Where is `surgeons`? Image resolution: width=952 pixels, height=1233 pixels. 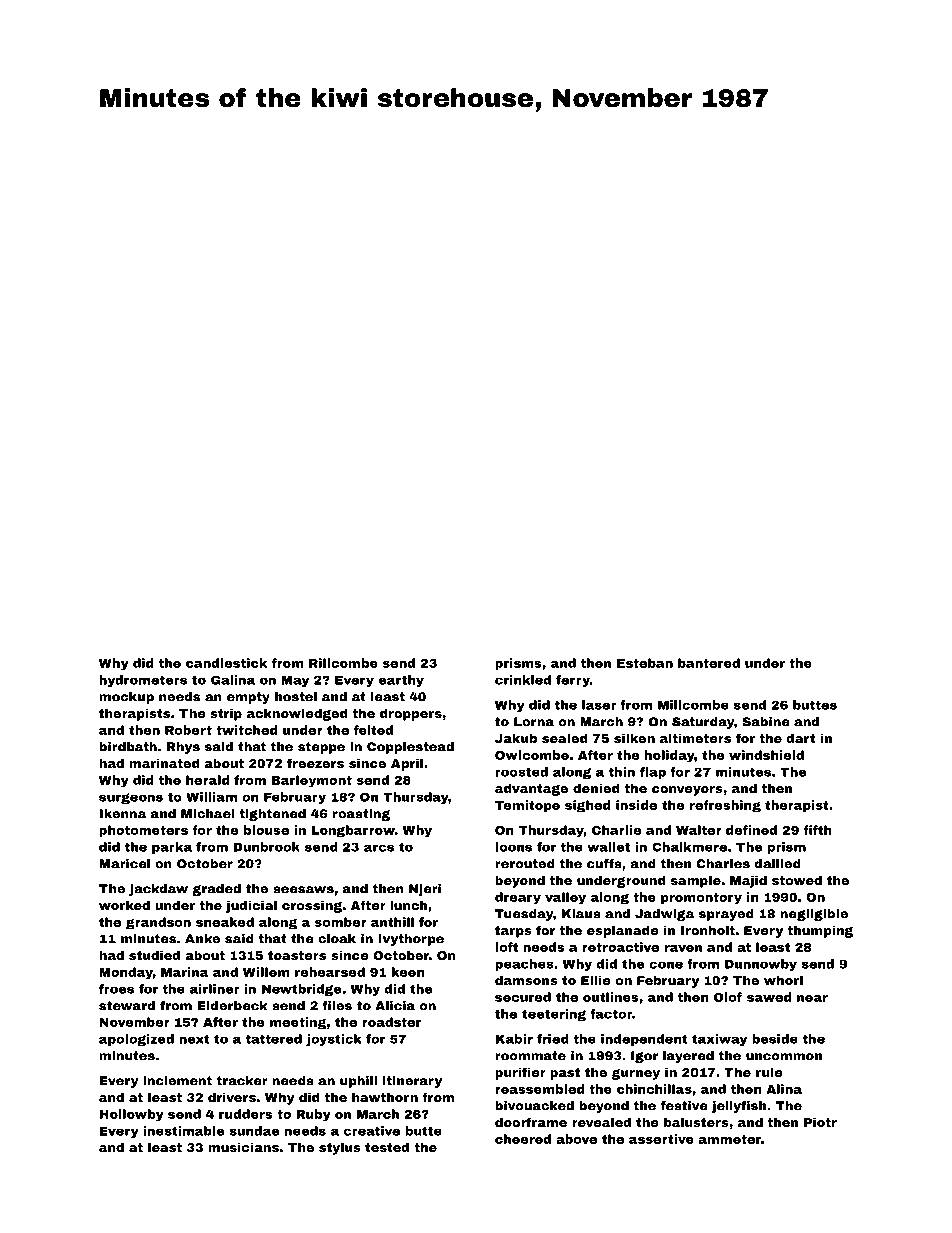
surgeons is located at coordinates (131, 798).
